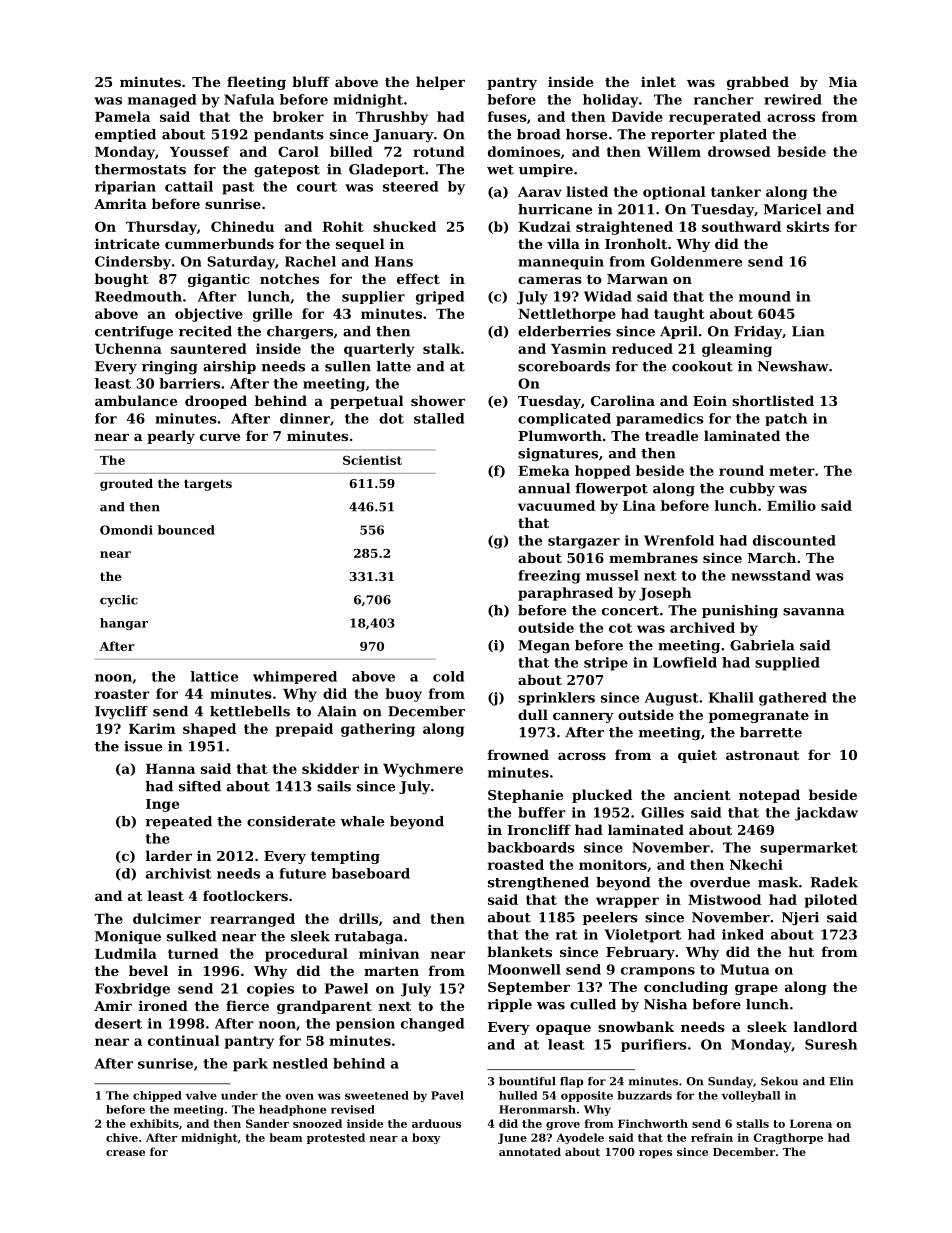 Image resolution: width=952 pixels, height=1233 pixels. I want to click on Megan, so click(544, 647).
